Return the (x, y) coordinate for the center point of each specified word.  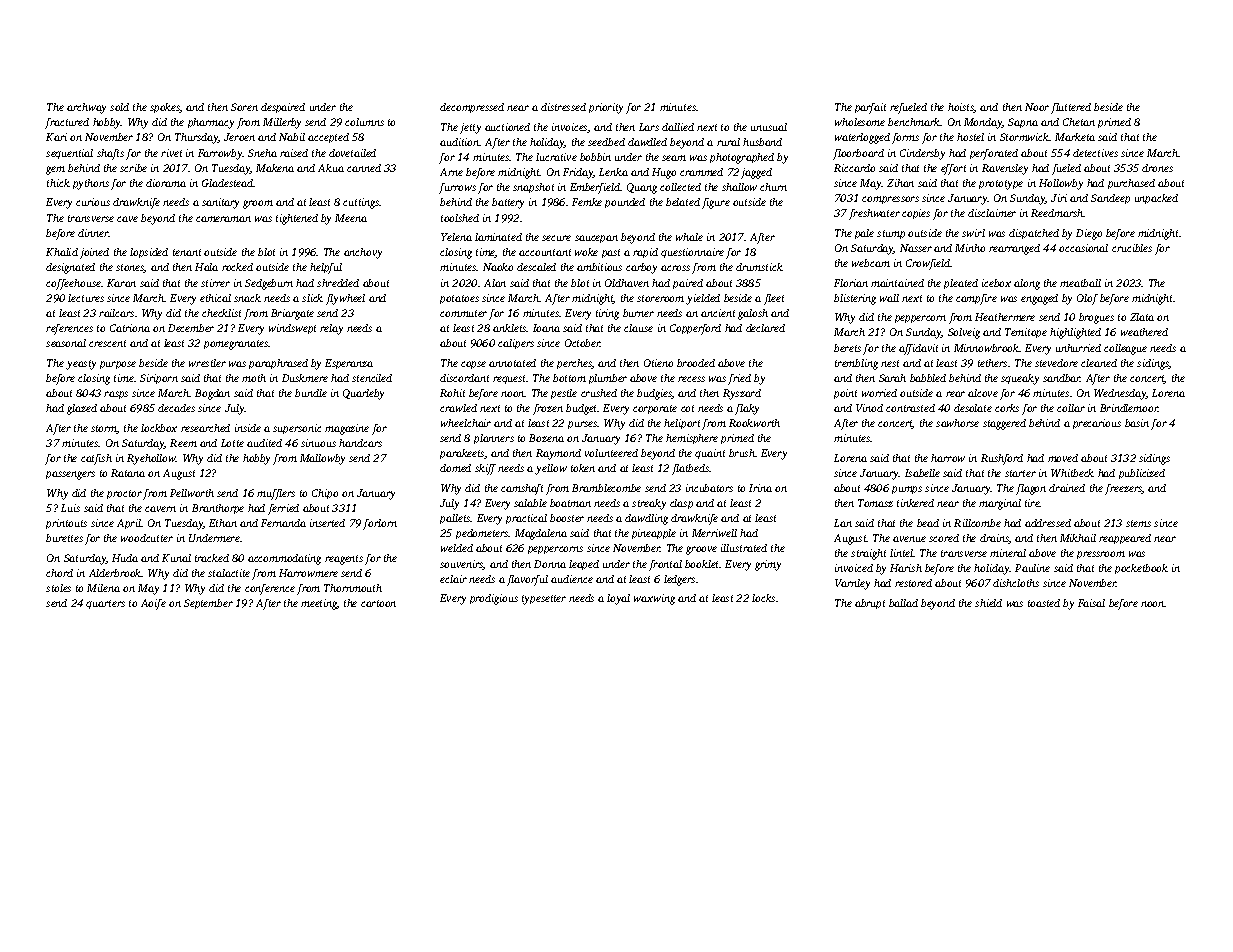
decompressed (472, 108)
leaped (584, 565)
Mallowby (322, 459)
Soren (244, 107)
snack (247, 298)
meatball (1080, 283)
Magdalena (541, 534)
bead (928, 523)
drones (1157, 168)
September (208, 604)
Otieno (658, 363)
